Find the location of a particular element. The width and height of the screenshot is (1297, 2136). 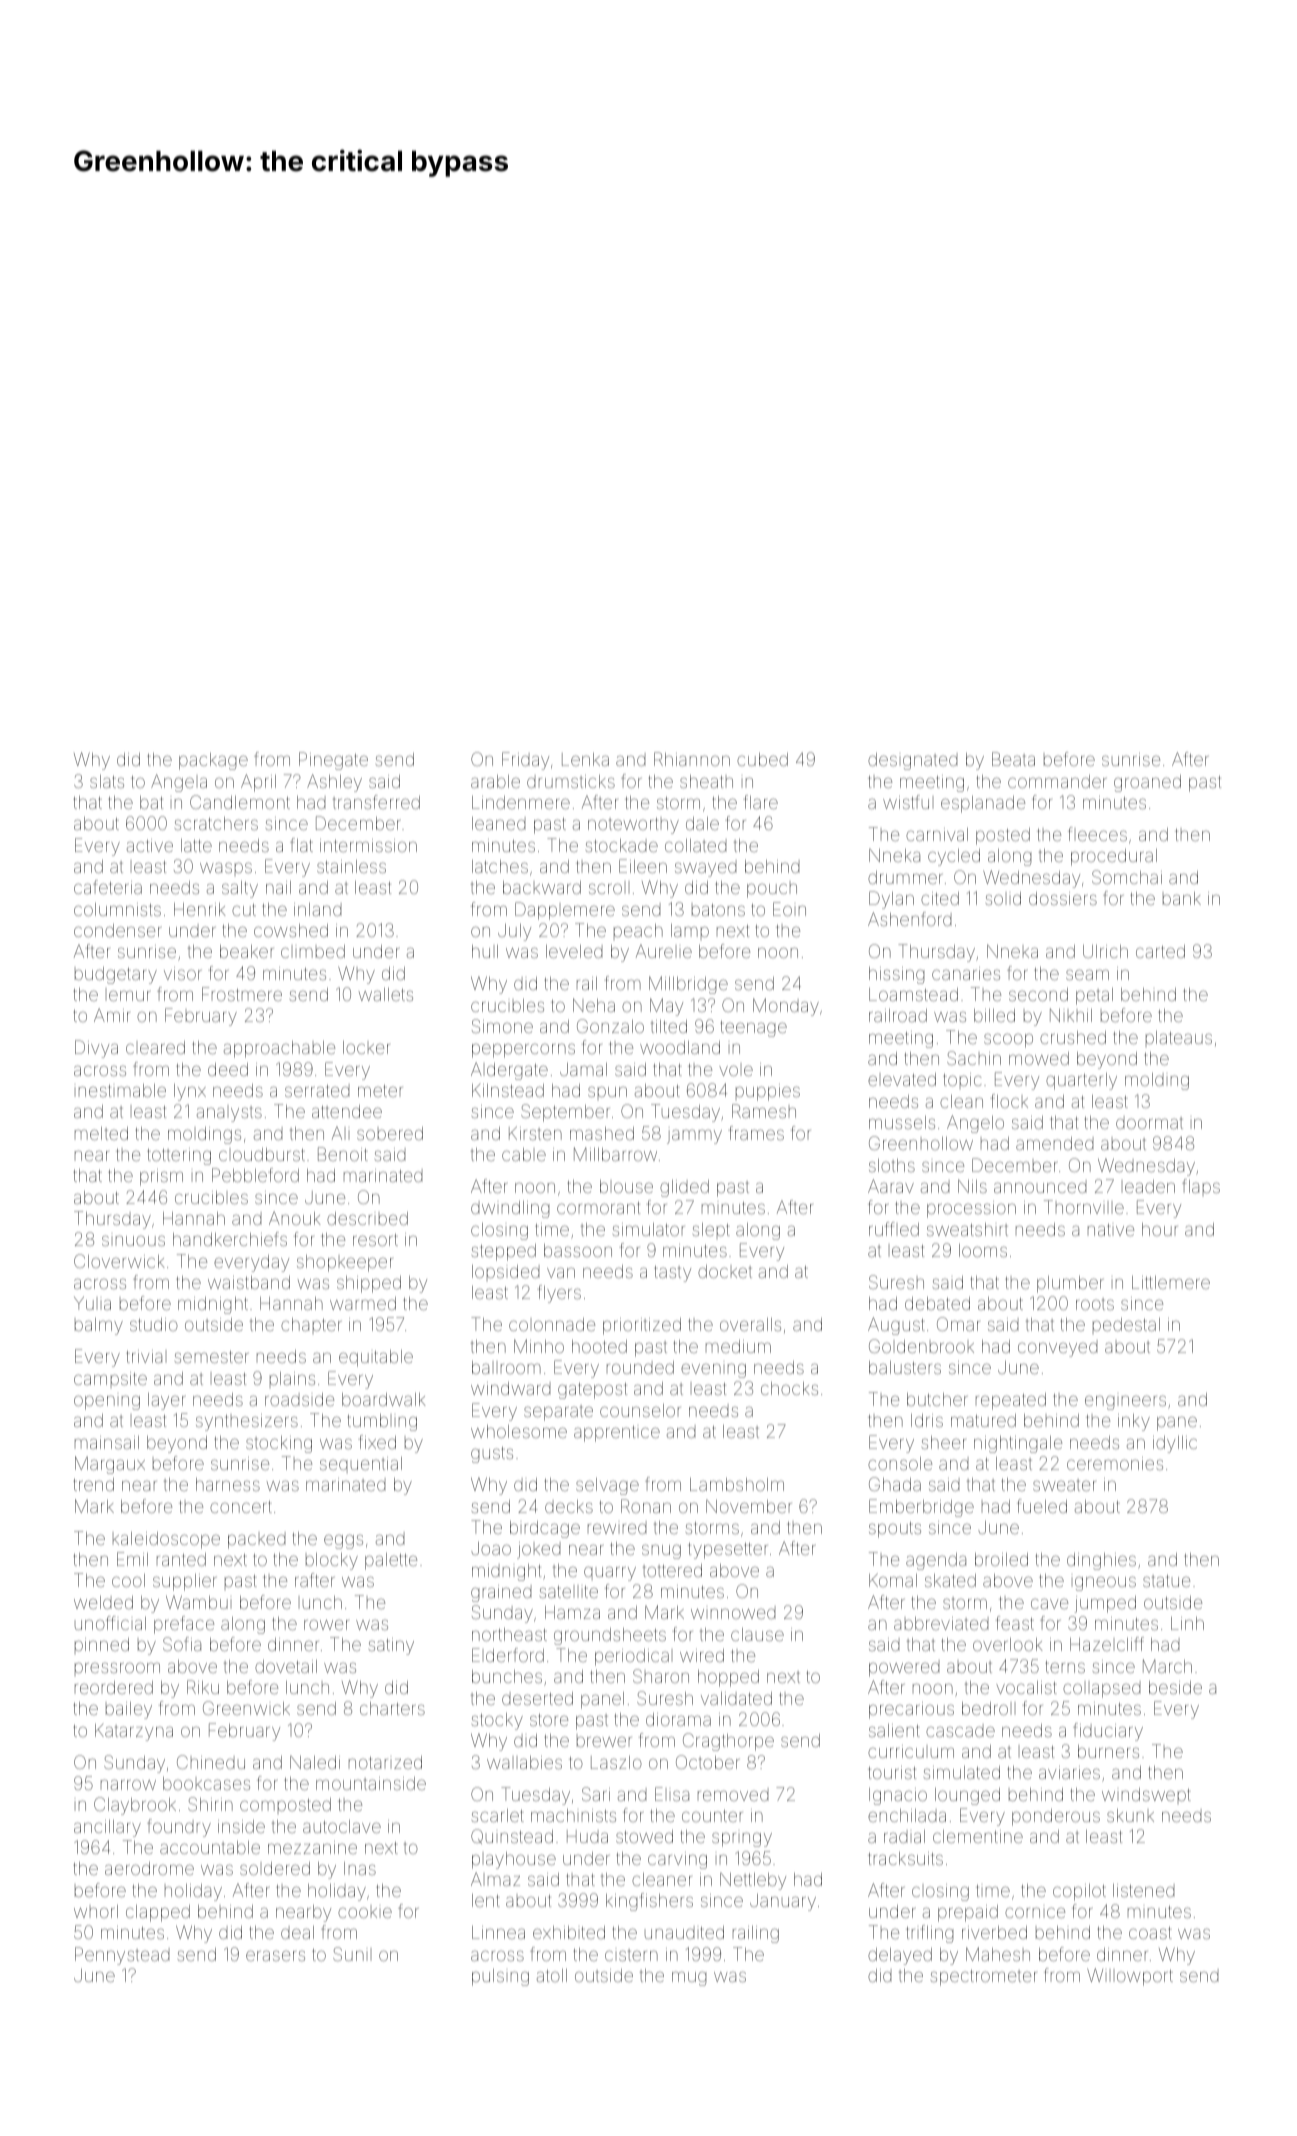

Pennystead is located at coordinates (122, 1956).
